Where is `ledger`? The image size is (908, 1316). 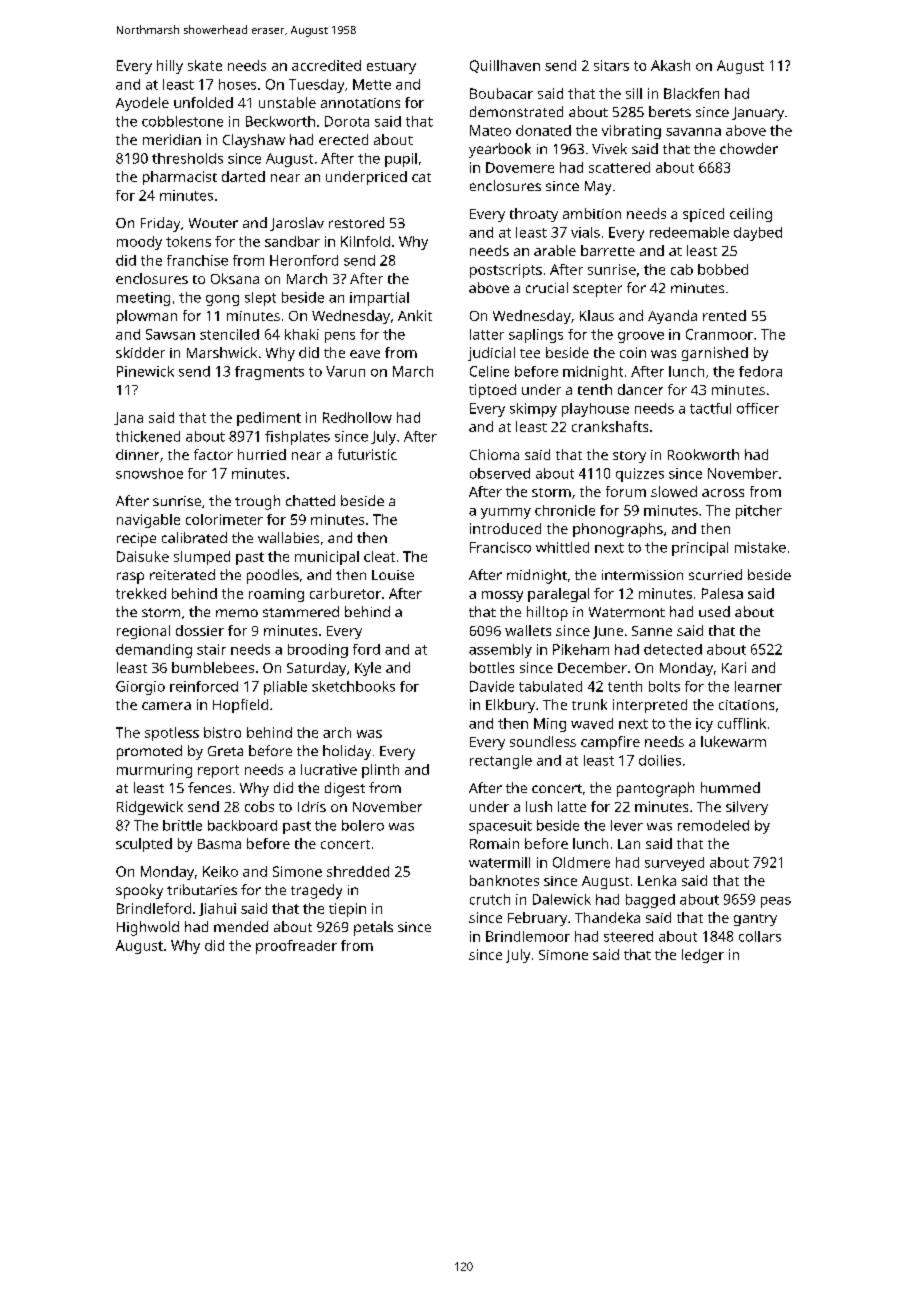 ledger is located at coordinates (703, 956).
